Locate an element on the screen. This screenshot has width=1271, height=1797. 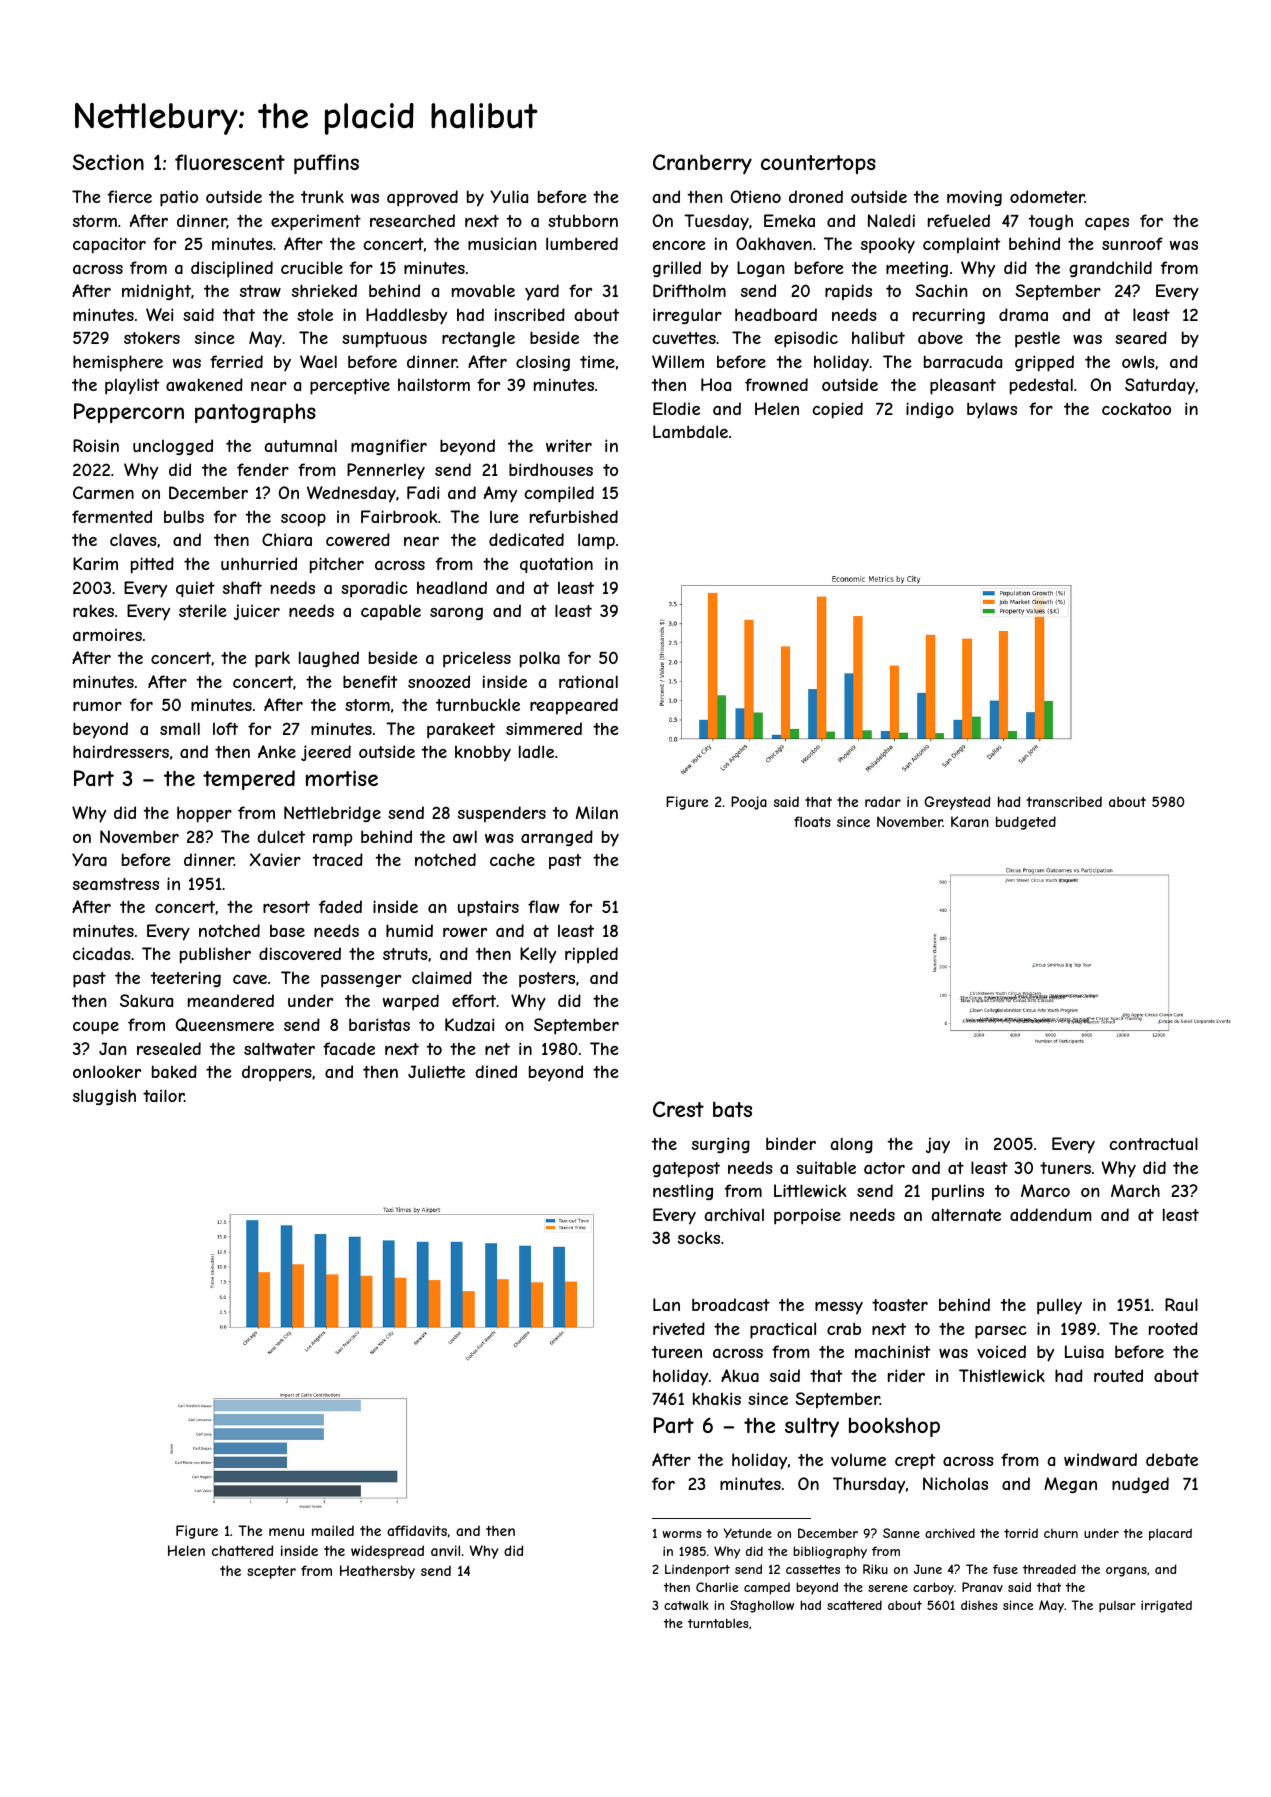
pitcher is located at coordinates (337, 565).
